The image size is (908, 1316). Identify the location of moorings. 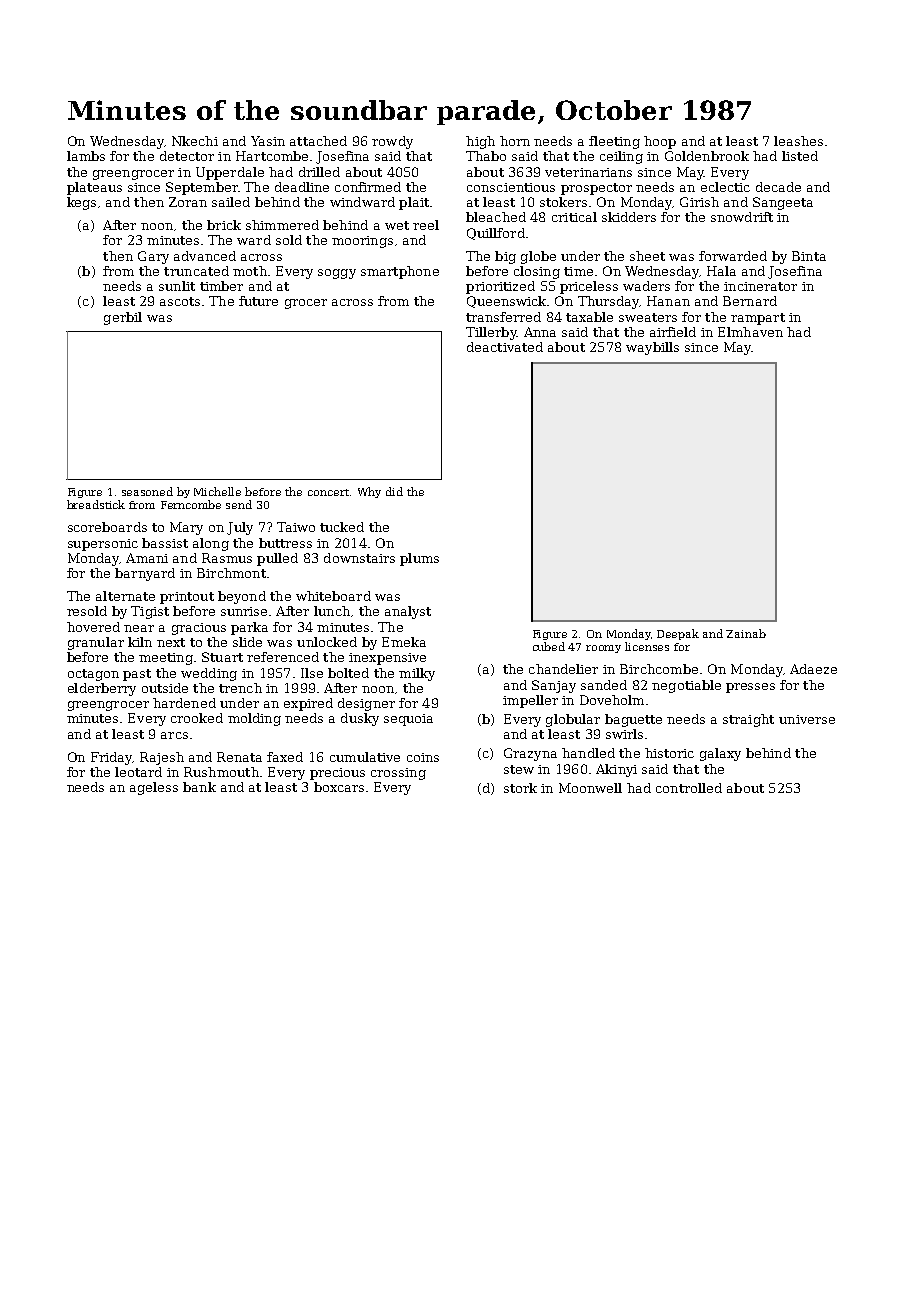
(362, 242).
